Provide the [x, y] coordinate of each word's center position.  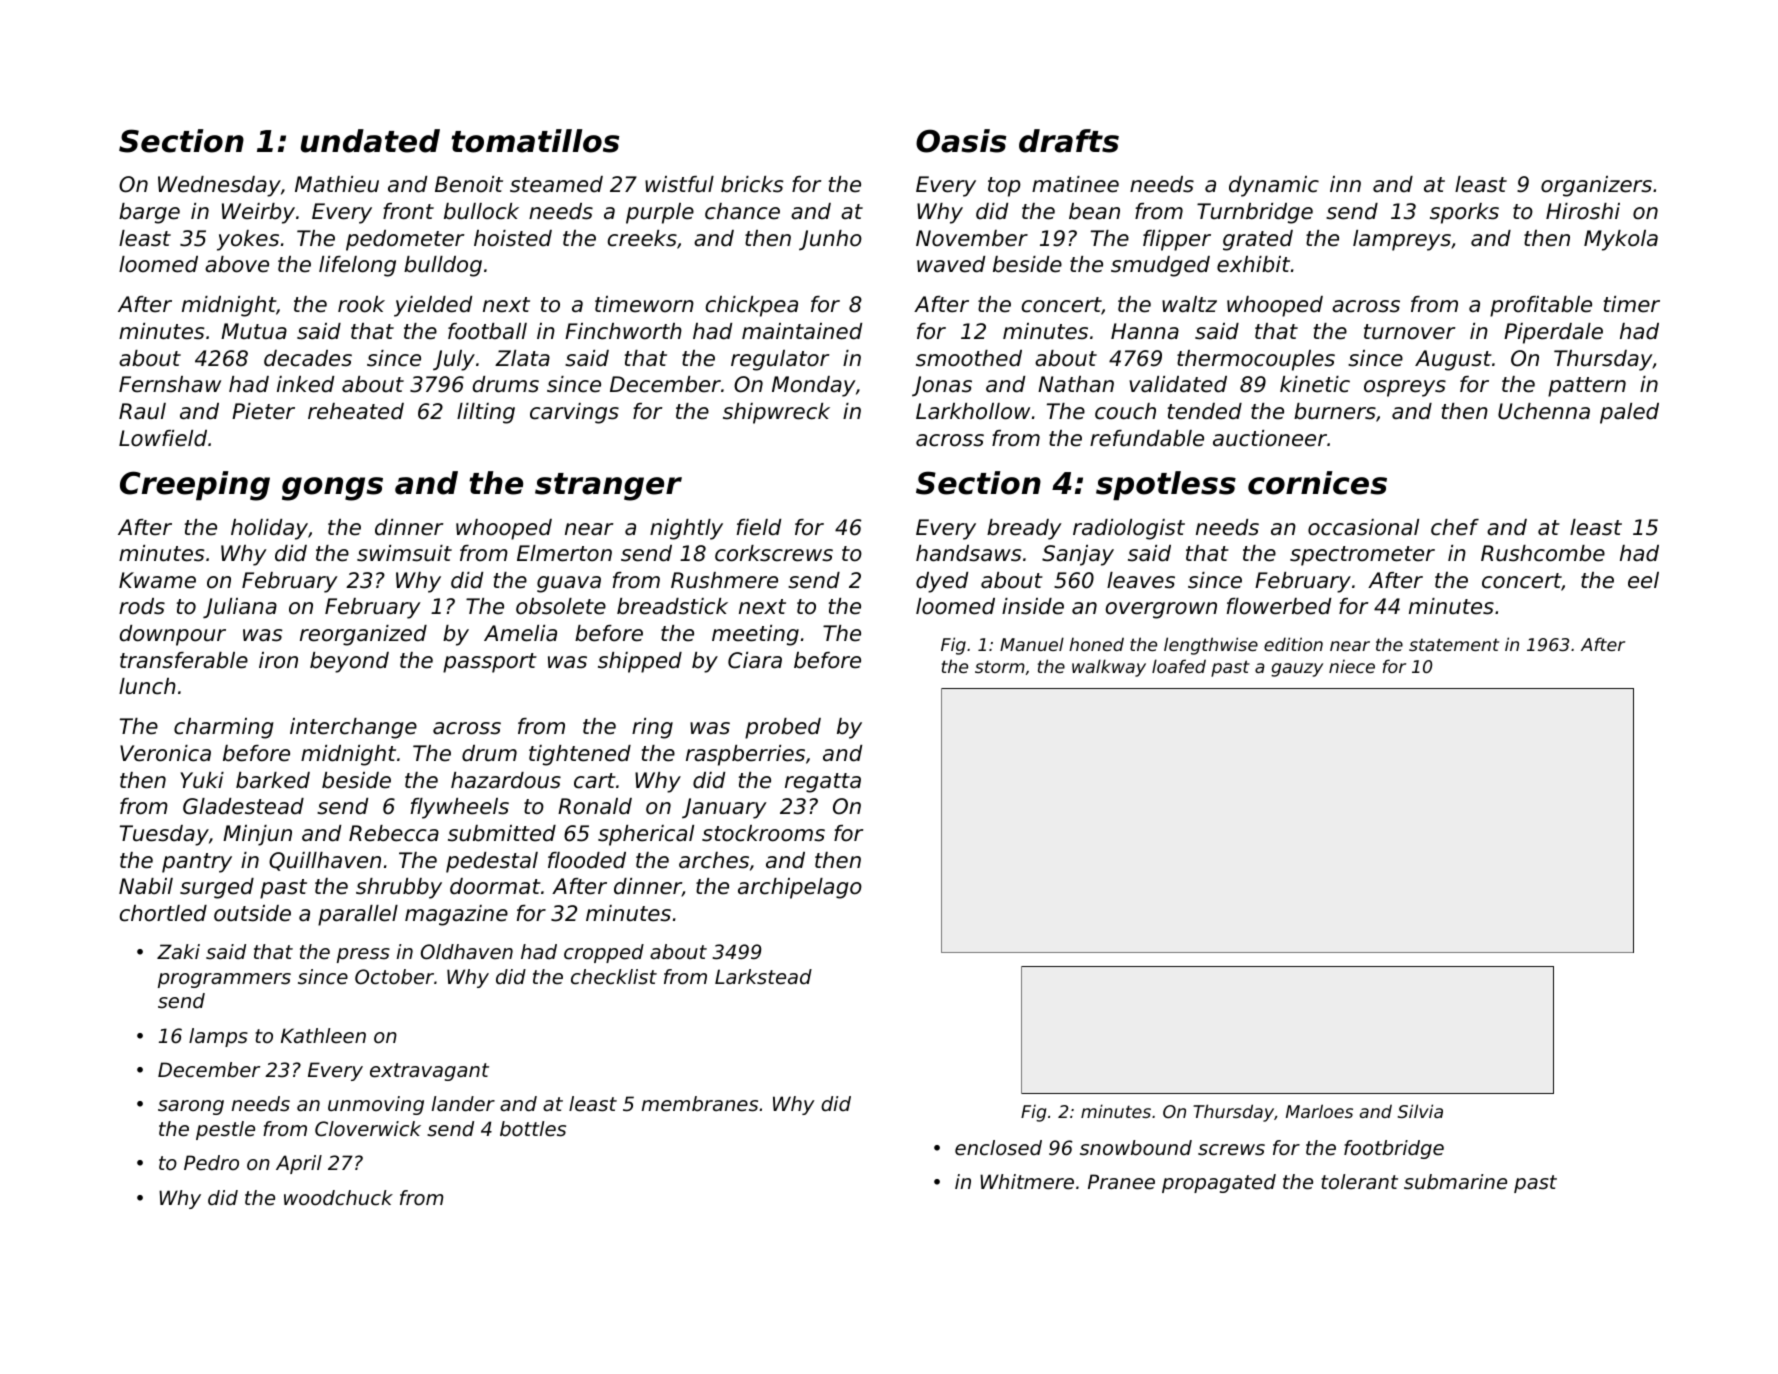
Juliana [240, 608]
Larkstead [763, 977]
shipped [640, 662]
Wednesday [219, 186]
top [1004, 187]
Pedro [211, 1163]
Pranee [1121, 1182]
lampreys [1402, 240]
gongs [332, 489]
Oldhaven [467, 952]
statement [1454, 644]
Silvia [1420, 1111]
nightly [686, 529]
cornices [1317, 483]
